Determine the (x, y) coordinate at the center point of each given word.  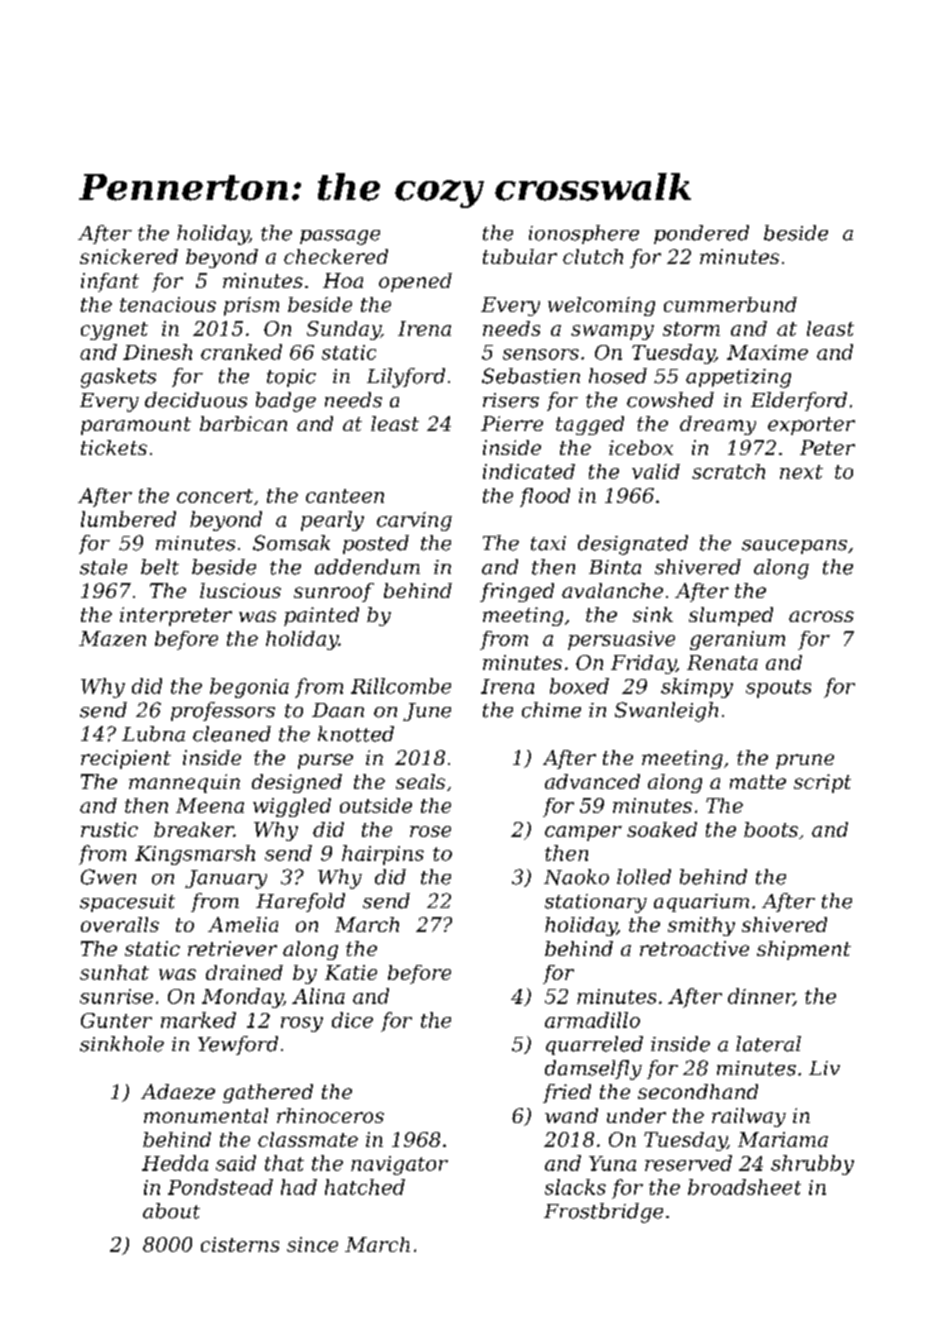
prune (805, 761)
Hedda (175, 1163)
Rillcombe (401, 686)
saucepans (794, 547)
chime (551, 710)
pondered (701, 234)
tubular (520, 256)
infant (110, 282)
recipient (126, 759)
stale (103, 567)
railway (749, 1117)
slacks (575, 1187)
